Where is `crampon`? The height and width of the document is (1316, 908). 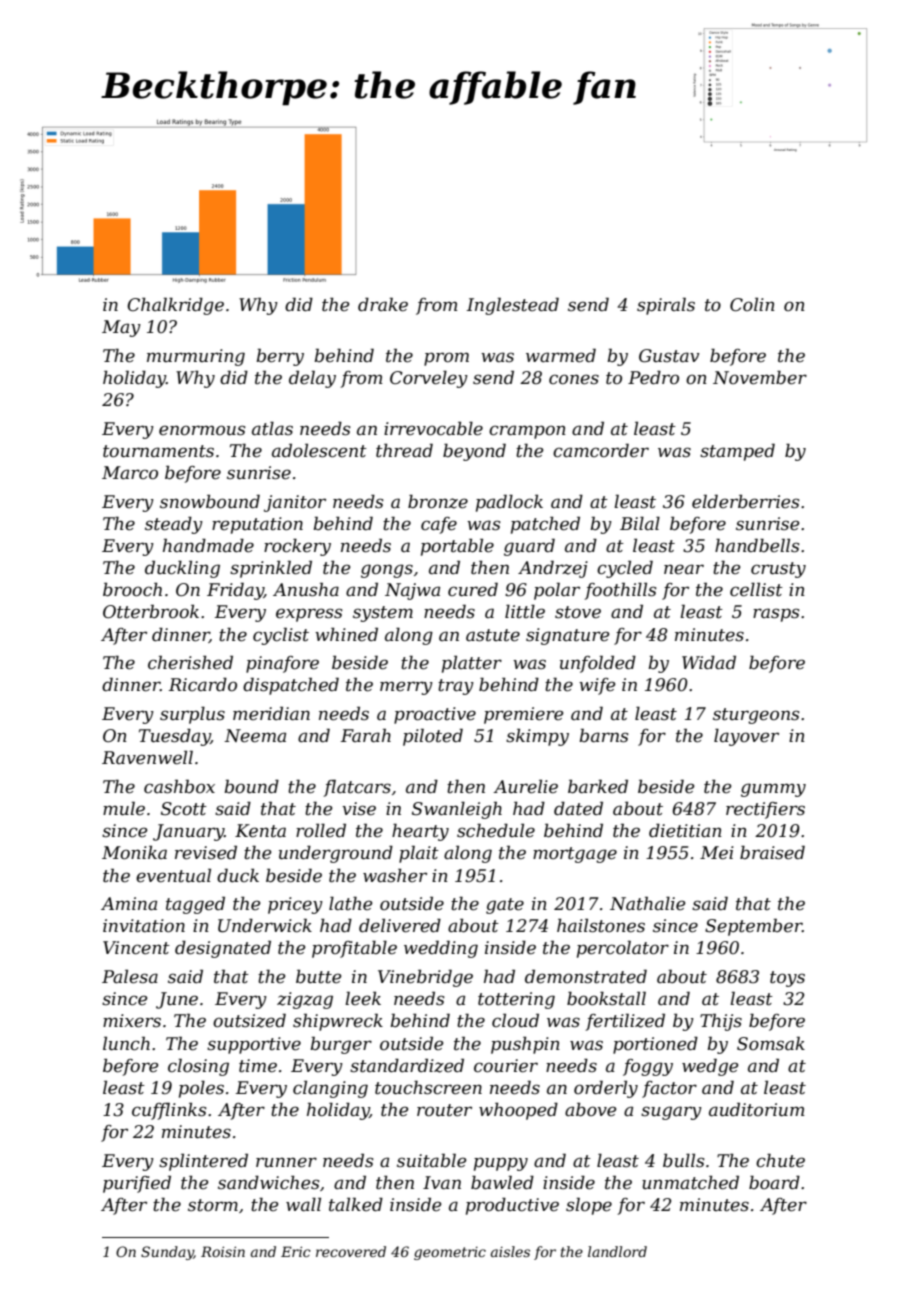 crampon is located at coordinates (527, 432).
